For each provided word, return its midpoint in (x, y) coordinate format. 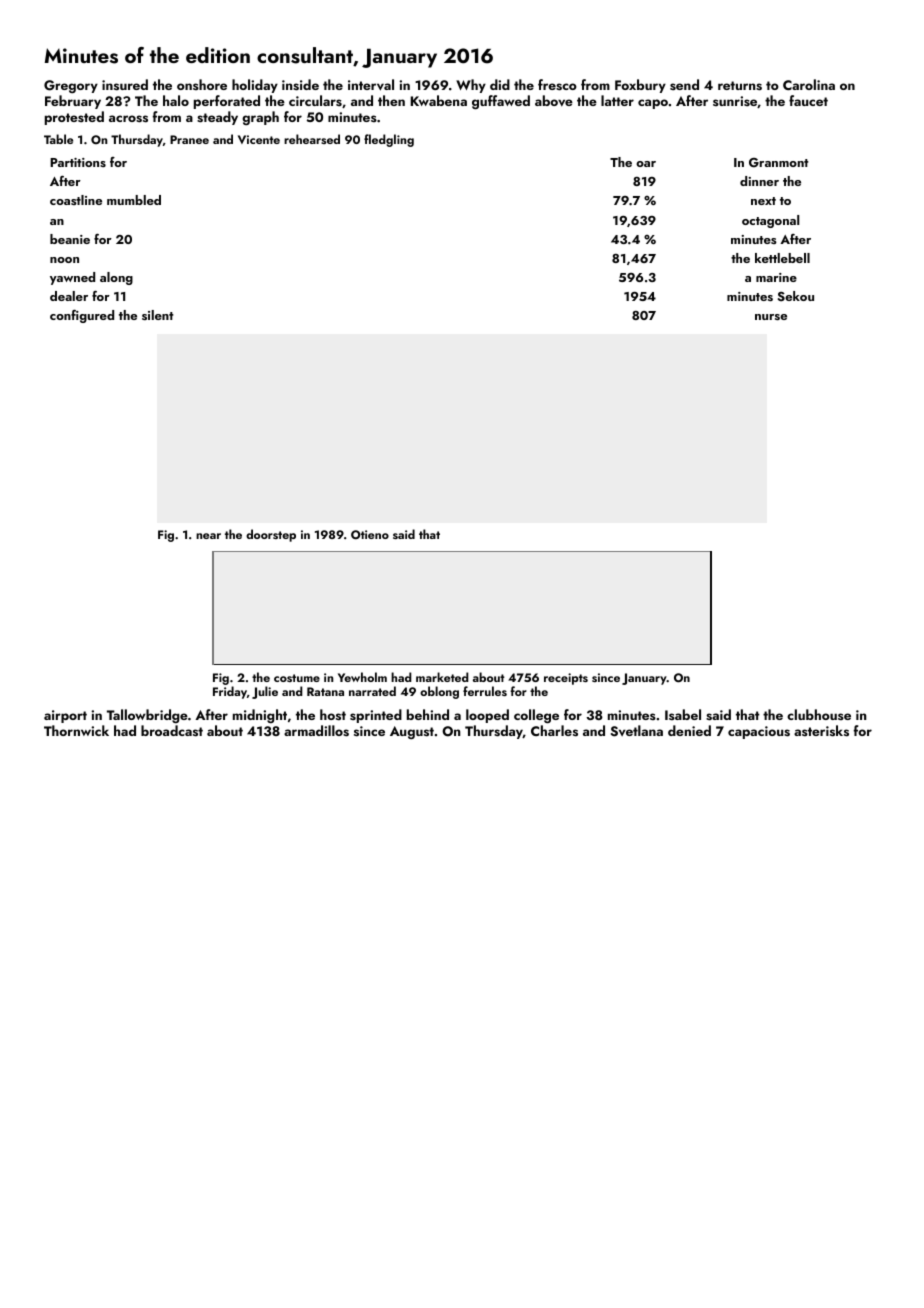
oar (646, 164)
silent (158, 315)
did (500, 84)
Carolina (809, 84)
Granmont (779, 163)
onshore (202, 84)
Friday (230, 692)
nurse (771, 317)
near (208, 536)
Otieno (370, 535)
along (116, 278)
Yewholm (362, 677)
